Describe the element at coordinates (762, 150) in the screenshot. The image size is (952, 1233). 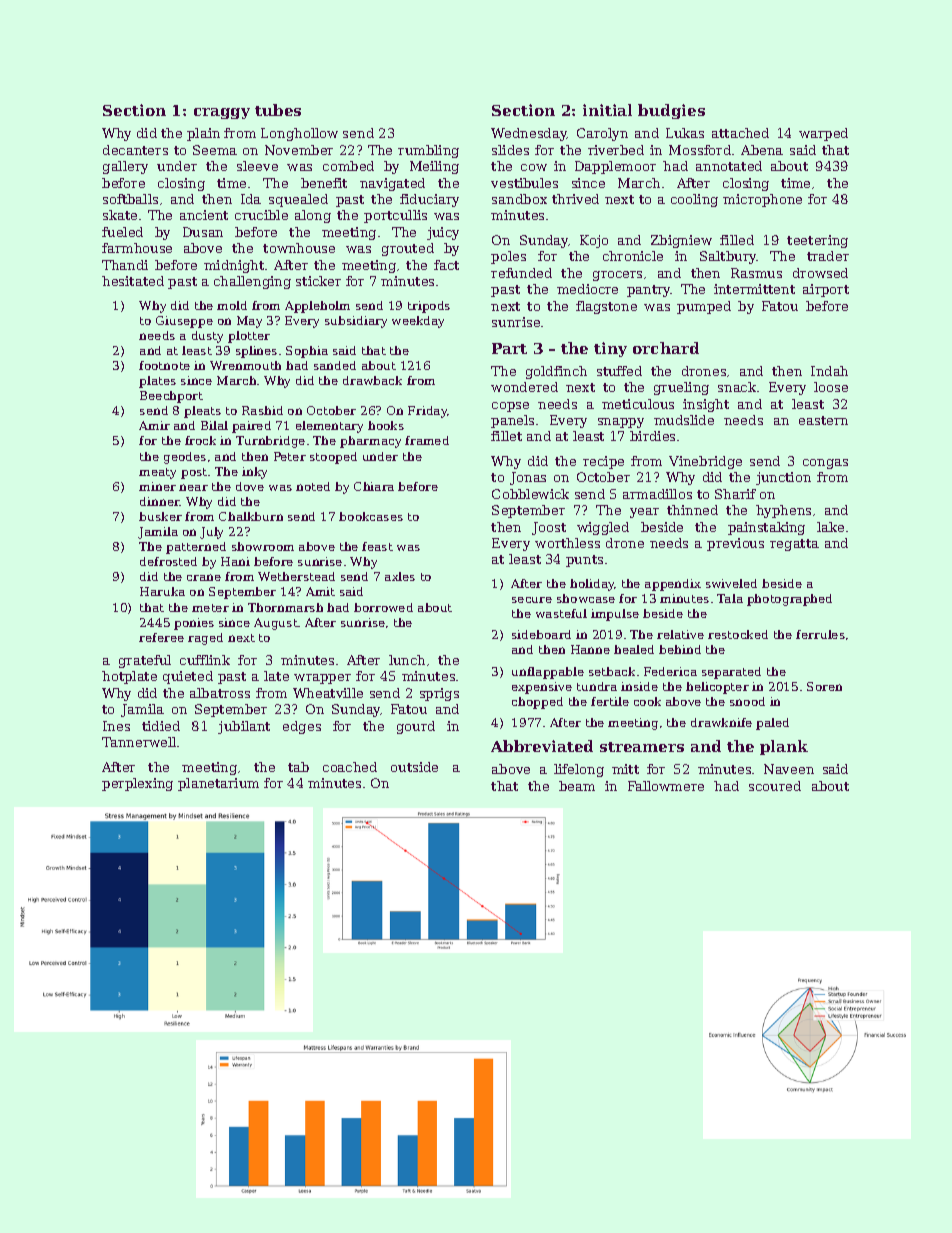
I see `Abena` at that location.
